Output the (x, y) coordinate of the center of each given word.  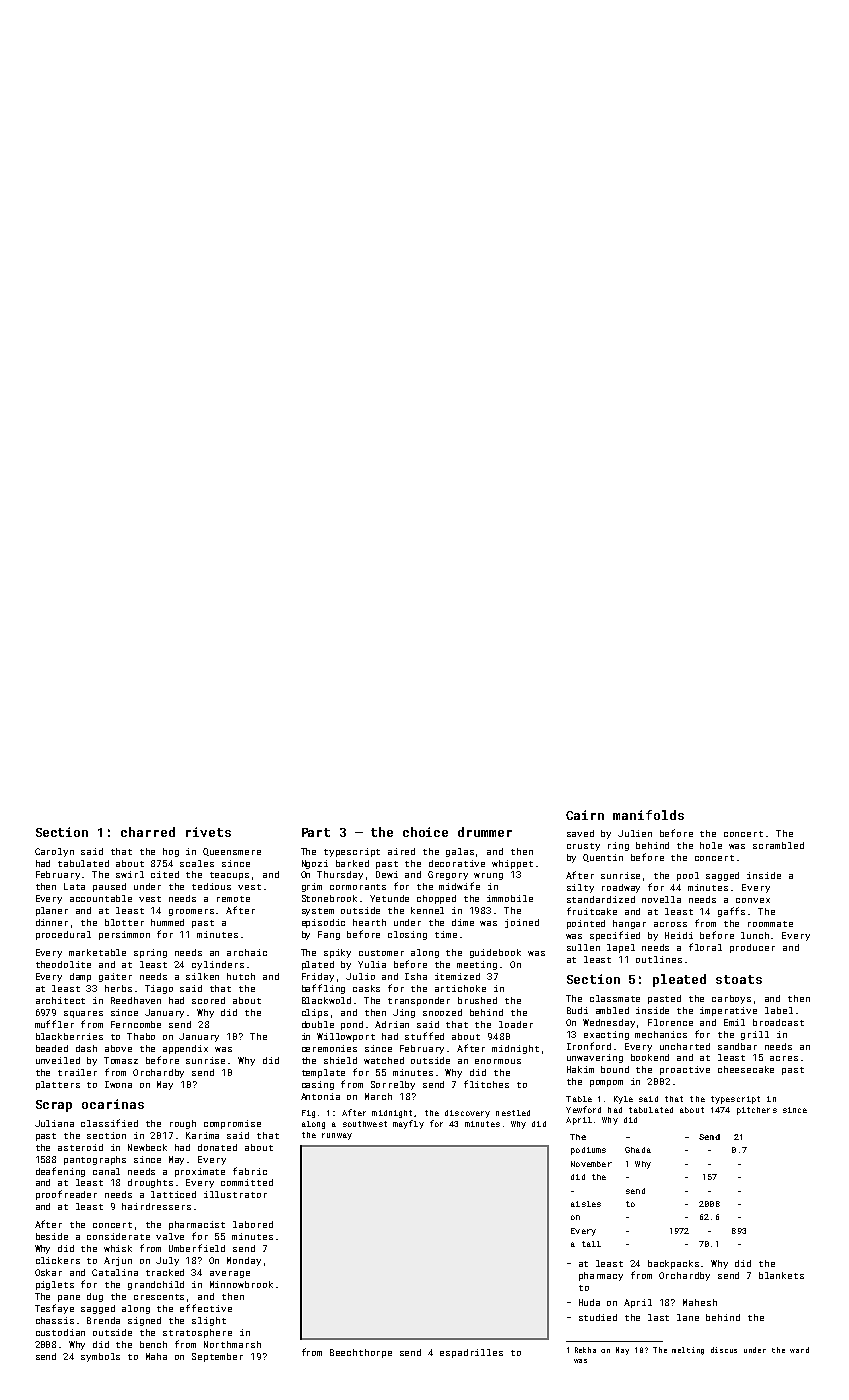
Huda (589, 1302)
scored (208, 1000)
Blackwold (326, 1000)
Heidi (679, 935)
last (658, 1317)
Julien (635, 833)
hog (171, 852)
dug (95, 1297)
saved (580, 833)
